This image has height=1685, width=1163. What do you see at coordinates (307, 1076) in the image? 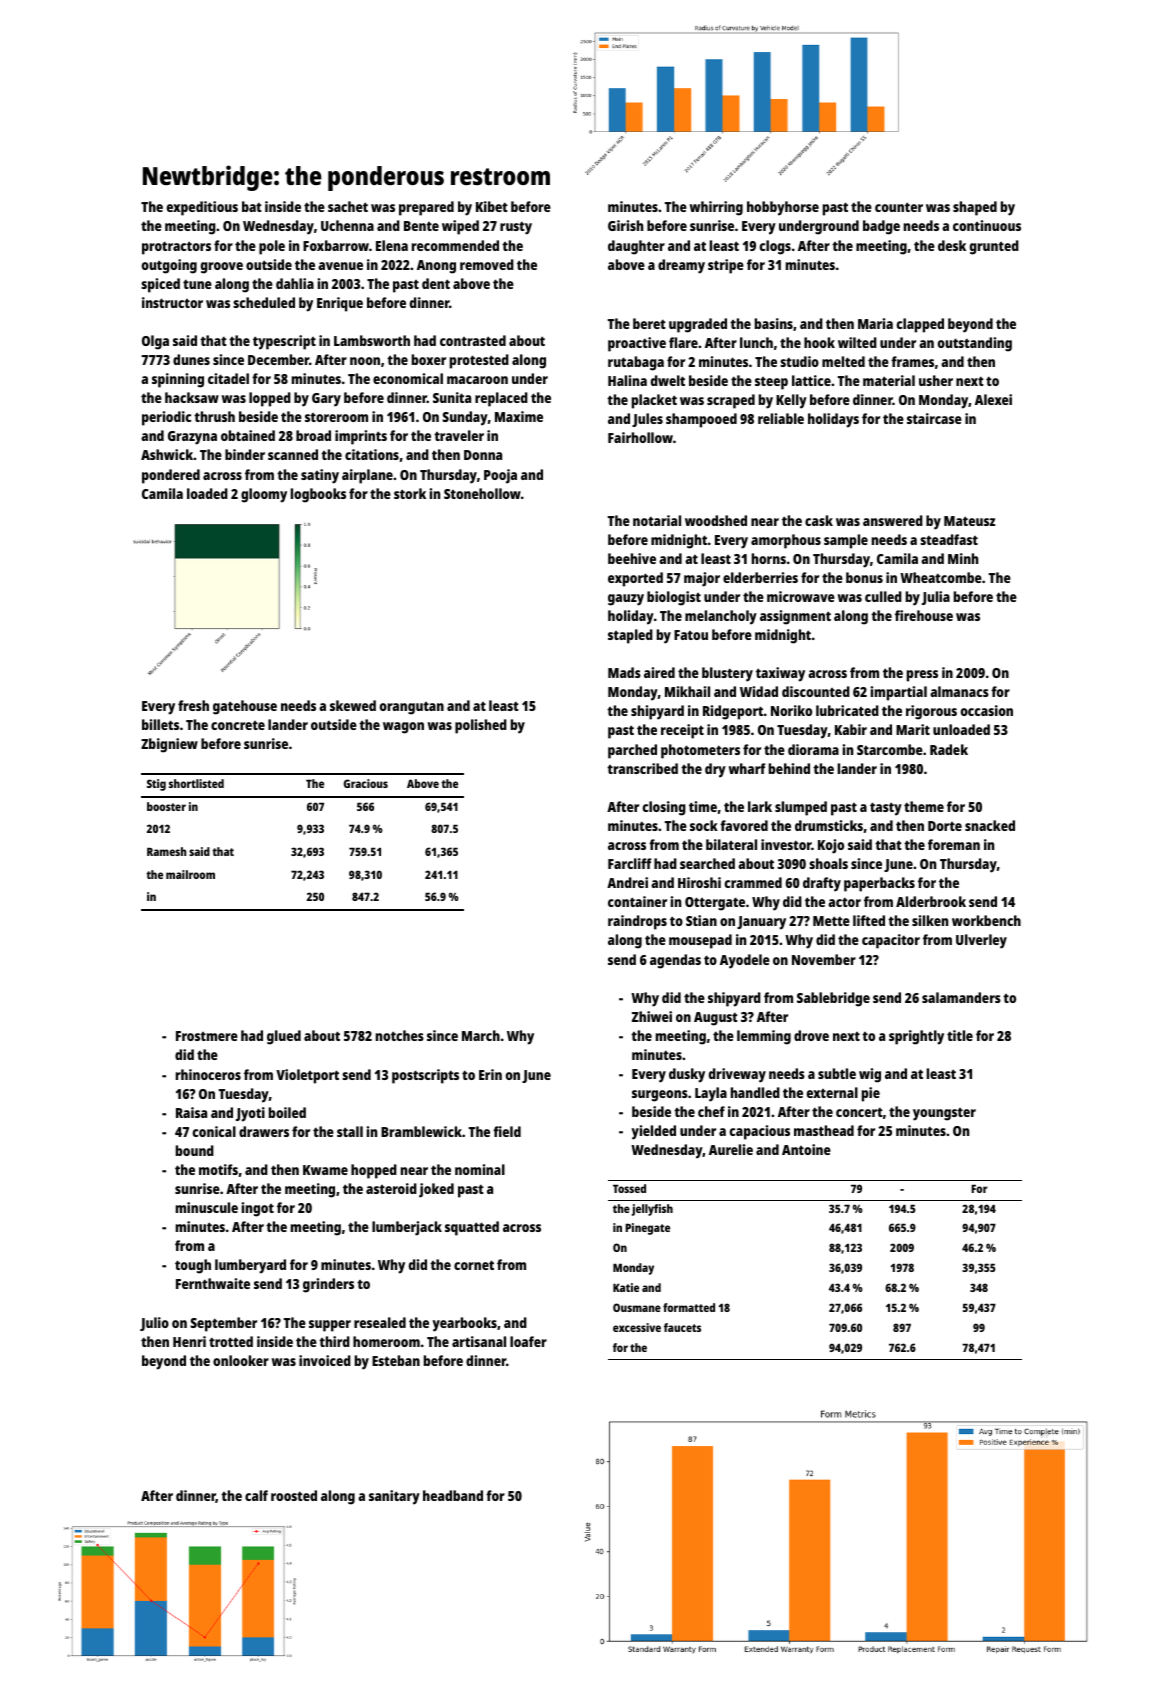
I see `Violetport` at bounding box center [307, 1076].
